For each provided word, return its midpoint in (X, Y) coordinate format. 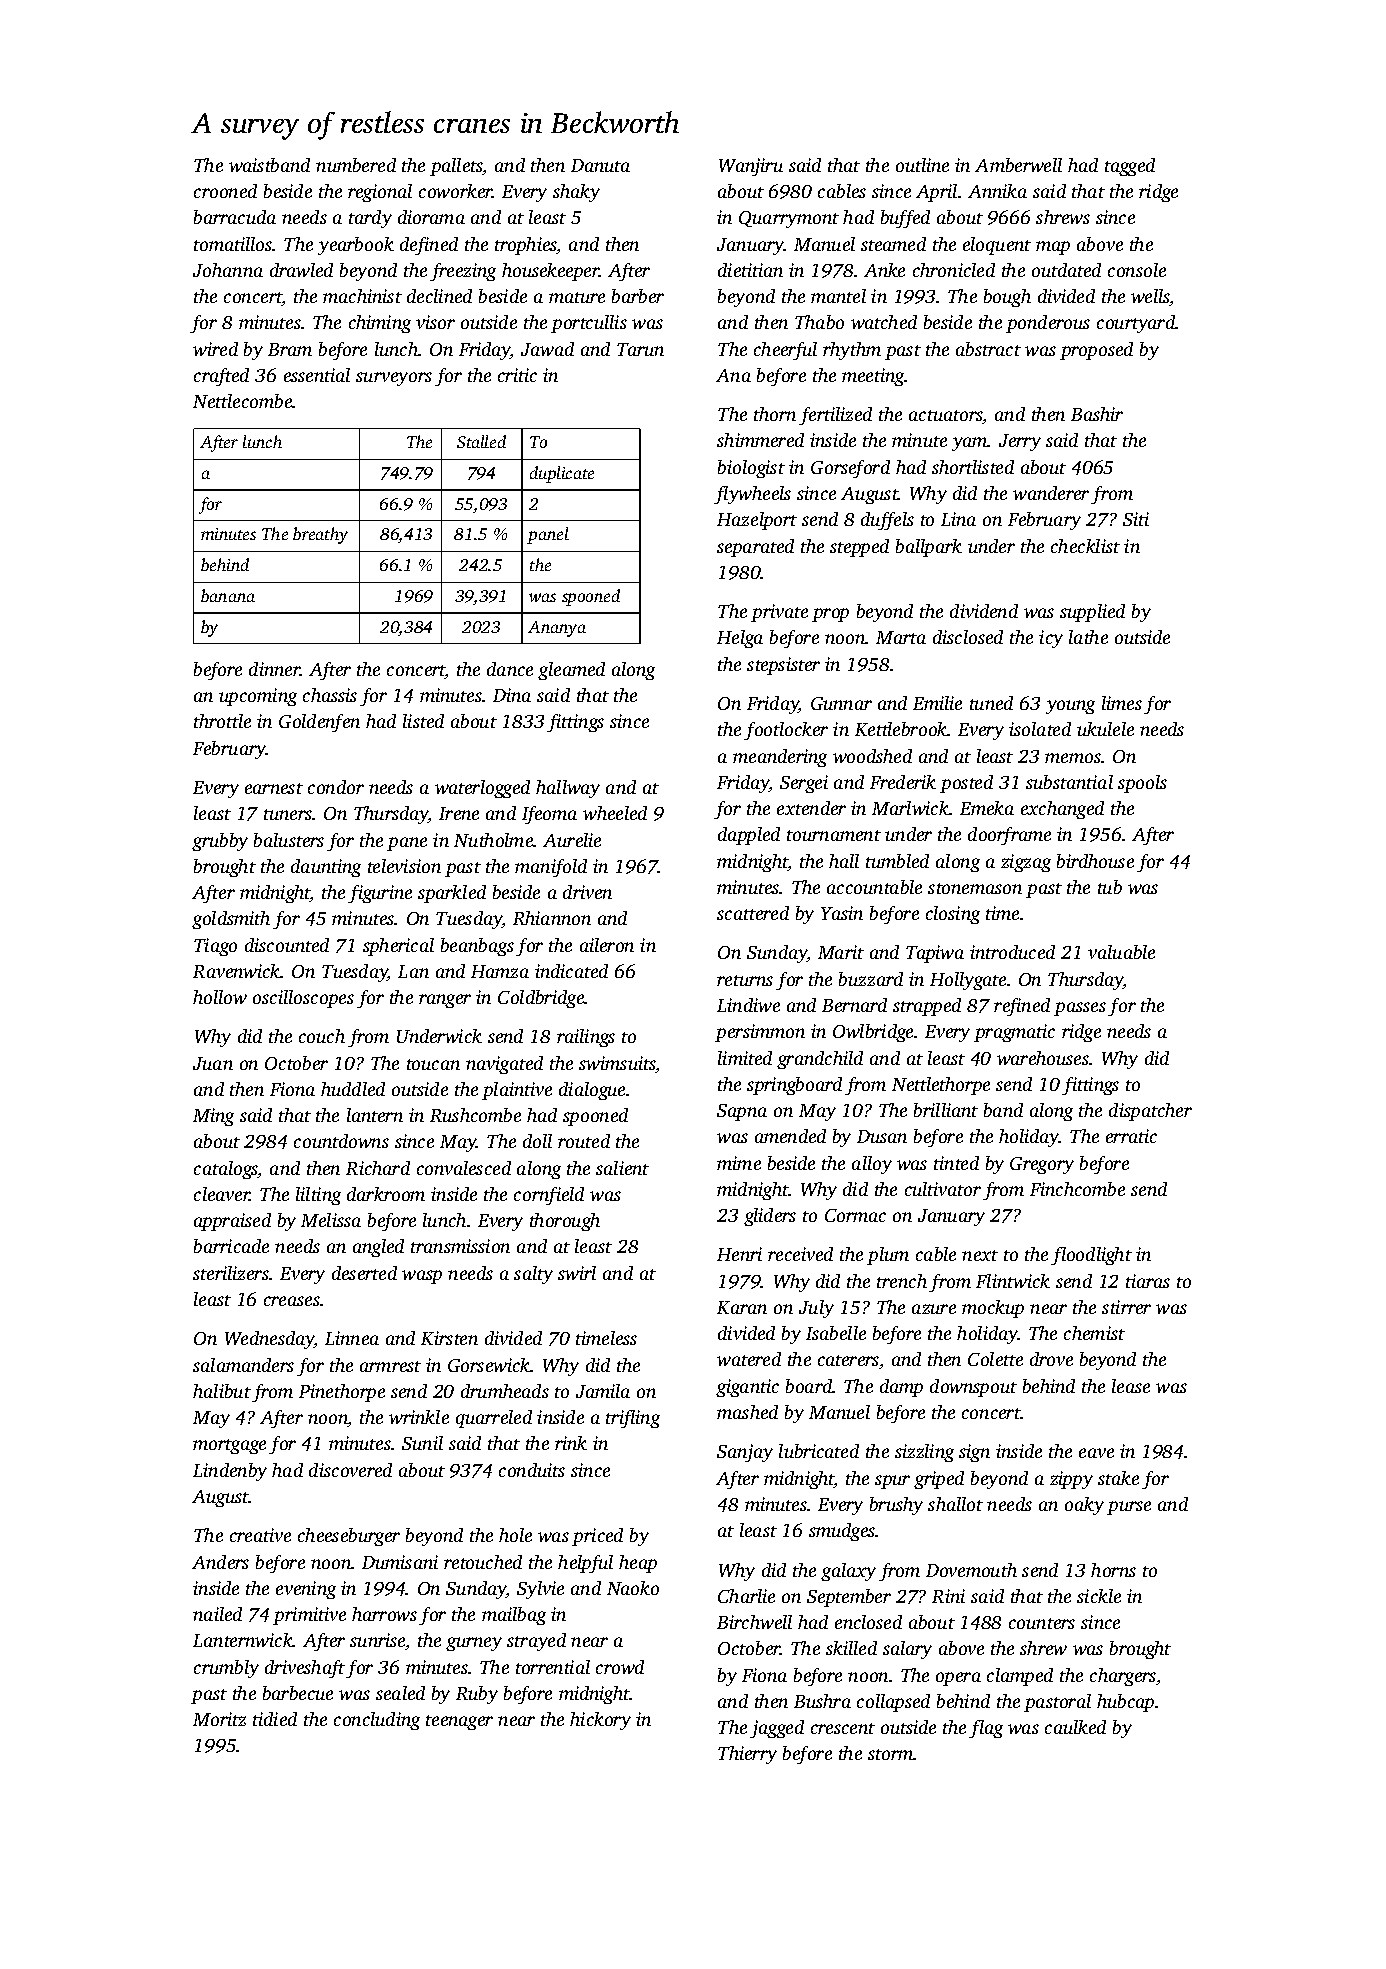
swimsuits (617, 1064)
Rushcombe (475, 1115)
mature (577, 297)
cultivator (943, 1189)
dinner (274, 669)
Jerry (1020, 442)
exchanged (1062, 810)
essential (317, 375)
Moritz (219, 1719)
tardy (370, 219)
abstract (988, 349)
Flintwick (1013, 1281)
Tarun (640, 349)
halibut (222, 1391)
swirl (577, 1273)
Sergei (804, 784)
